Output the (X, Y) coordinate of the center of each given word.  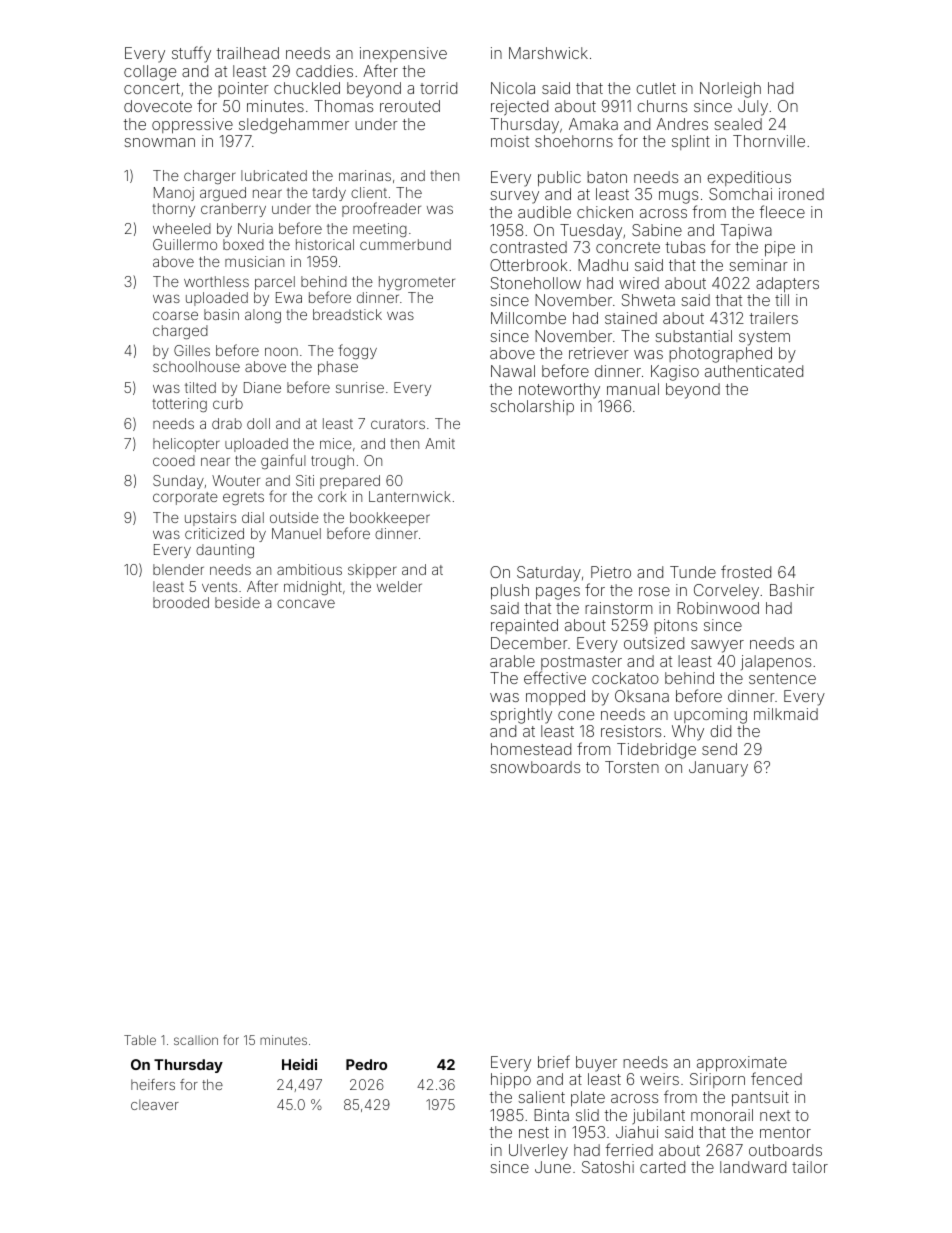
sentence (782, 678)
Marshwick (548, 53)
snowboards (535, 767)
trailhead (247, 53)
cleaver (155, 1104)
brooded (181, 602)
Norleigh (730, 90)
